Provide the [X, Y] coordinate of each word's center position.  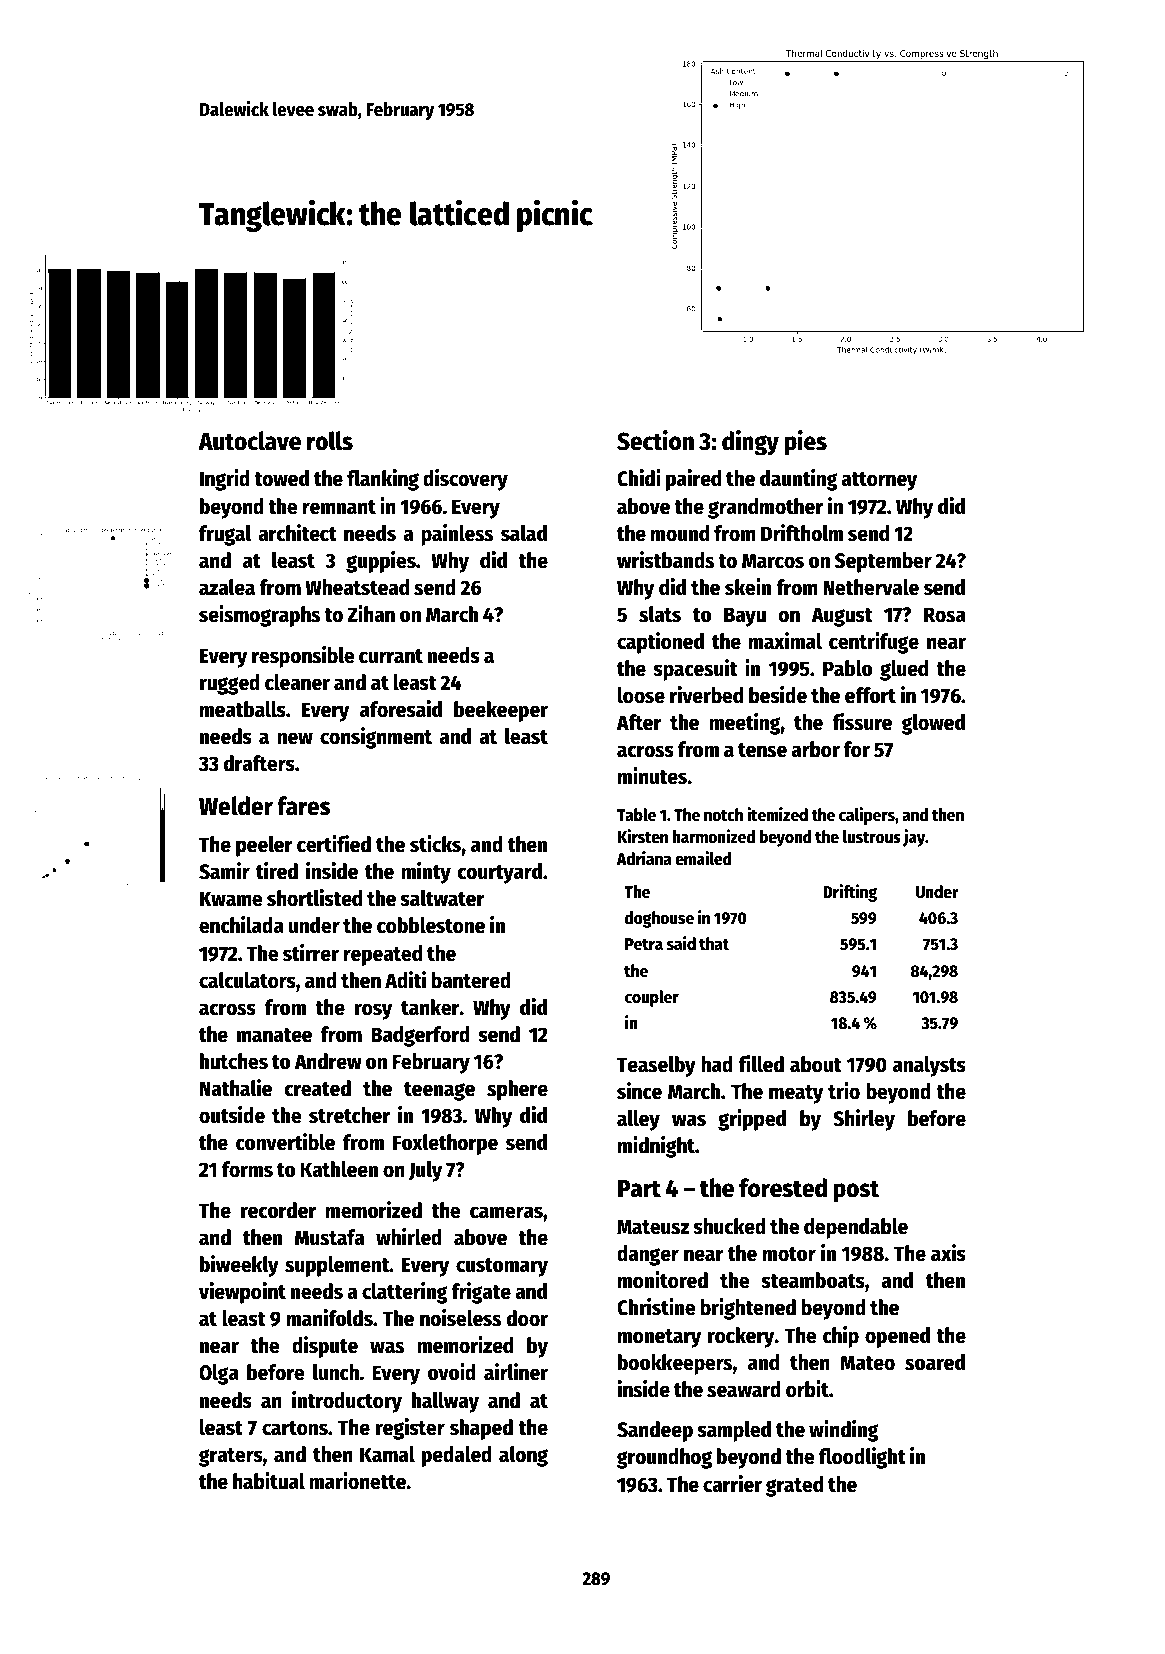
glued [904, 670]
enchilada [241, 925]
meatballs [243, 709]
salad [524, 533]
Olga [219, 1374]
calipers [867, 816]
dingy [750, 443]
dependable [856, 1228]
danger [648, 1255]
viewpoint [242, 1293]
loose [641, 695]
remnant [339, 507]
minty [426, 873]
